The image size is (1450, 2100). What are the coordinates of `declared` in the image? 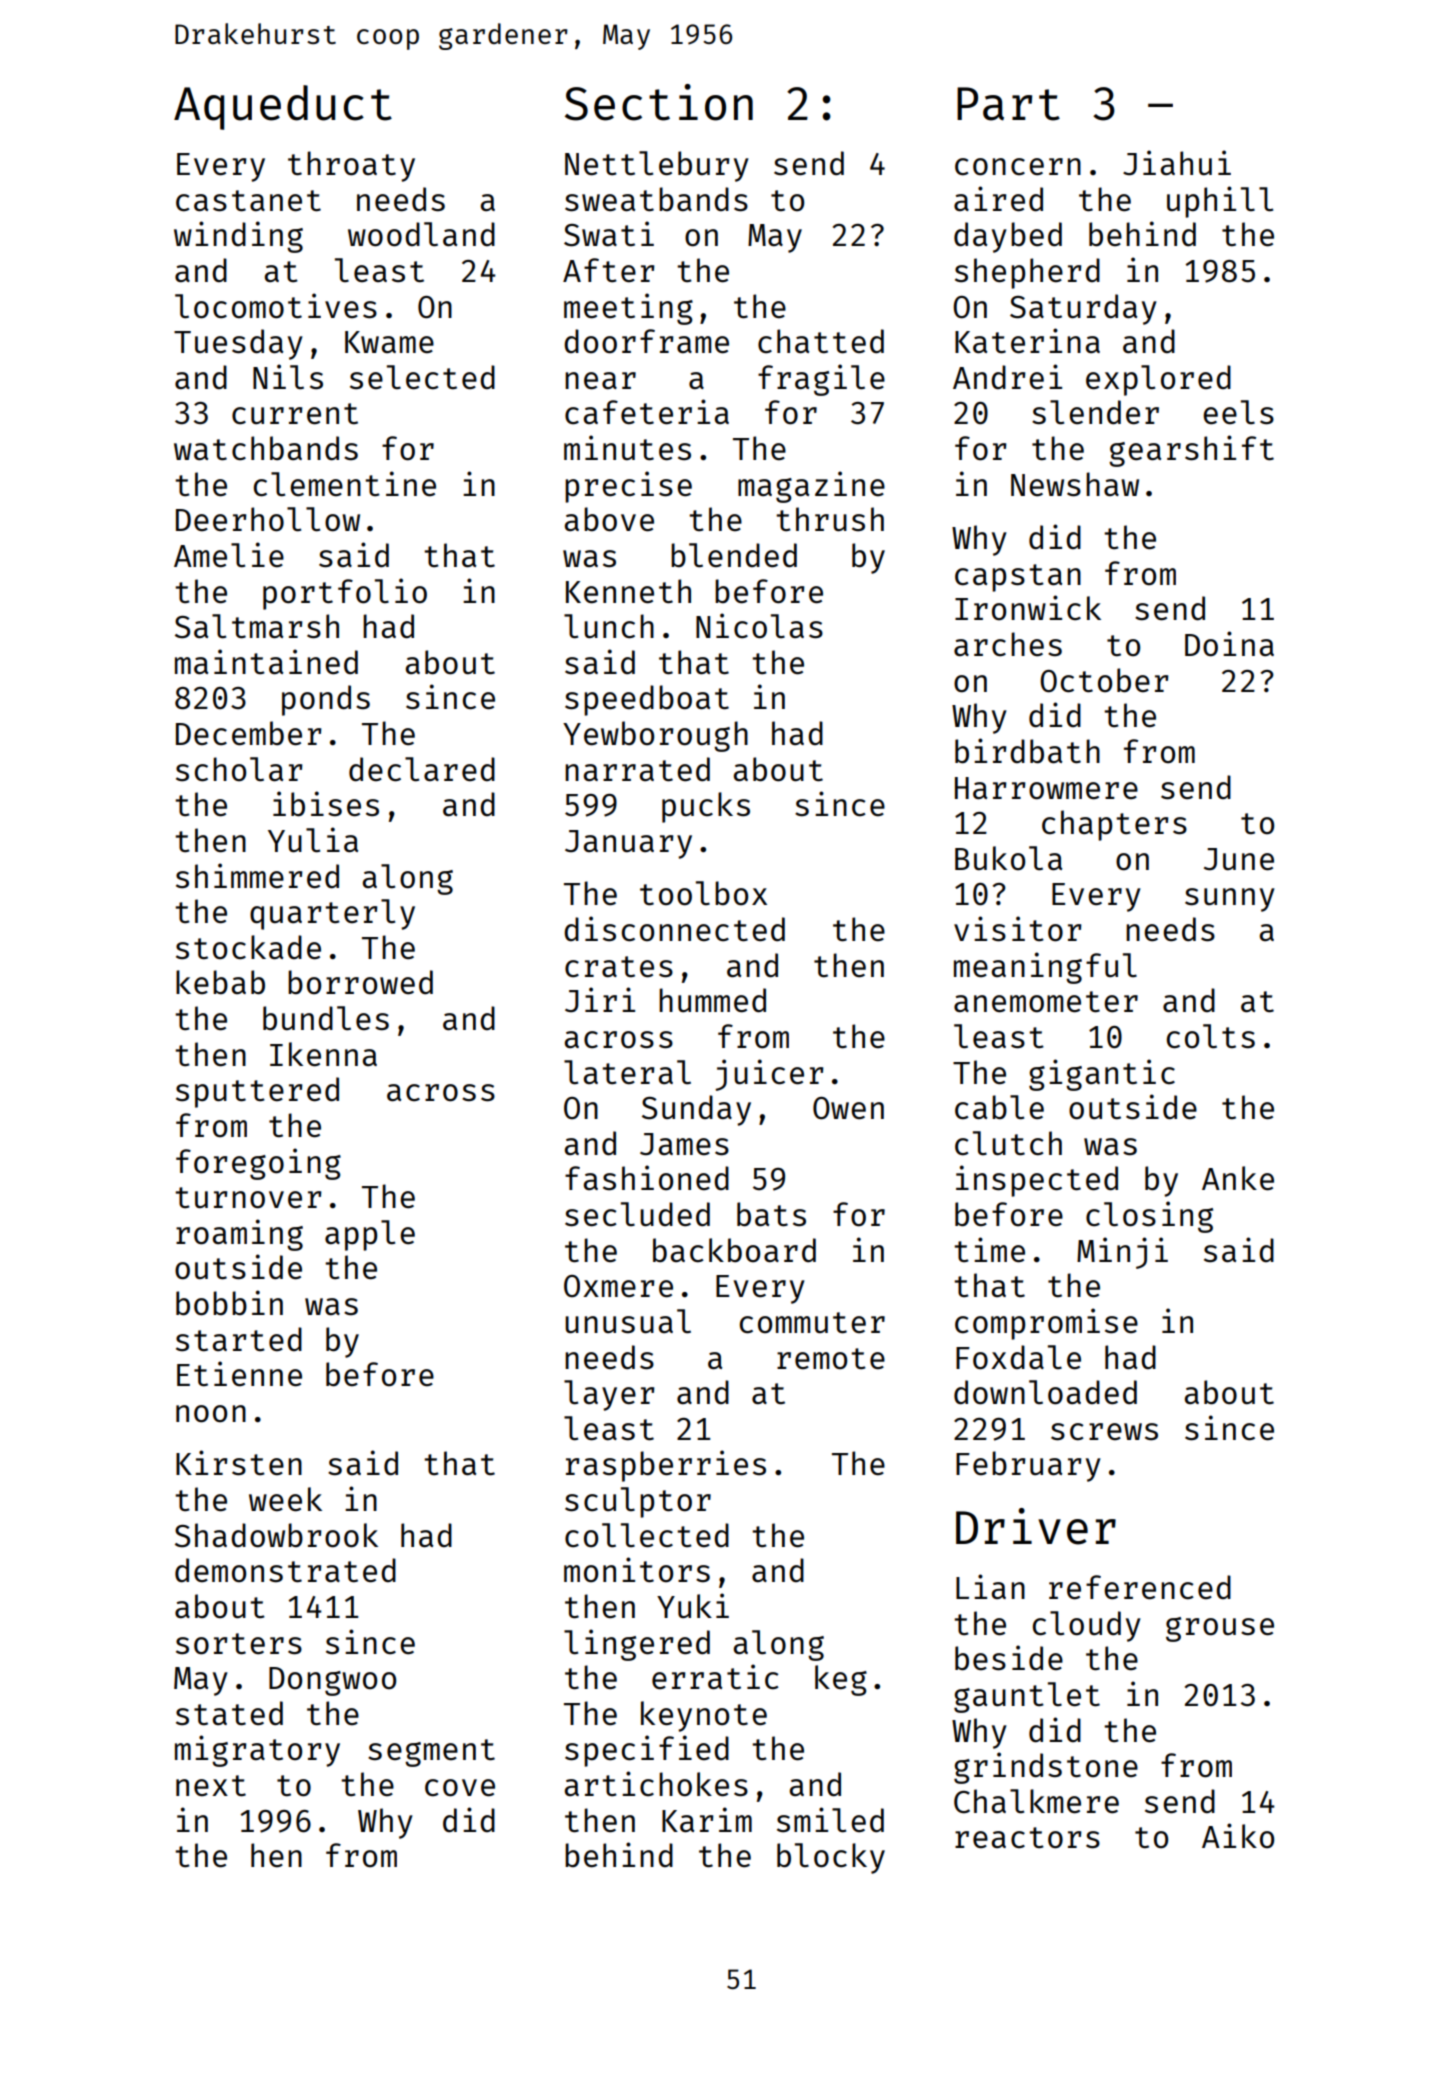 It's located at (422, 769).
